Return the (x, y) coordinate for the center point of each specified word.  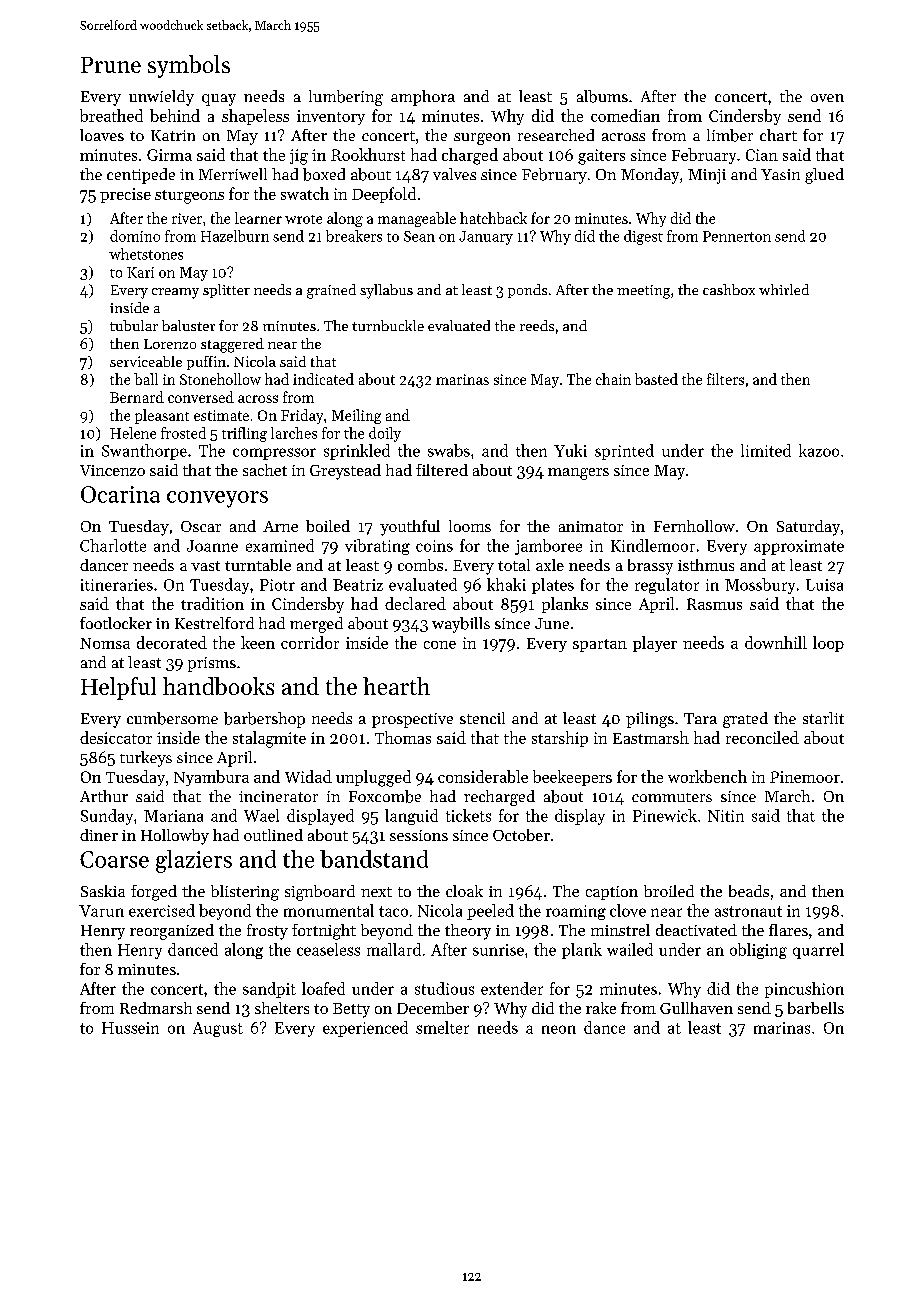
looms (470, 526)
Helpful (118, 688)
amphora (423, 98)
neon (559, 1029)
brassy (650, 567)
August (218, 1029)
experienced (365, 1029)
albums (602, 96)
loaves (102, 135)
